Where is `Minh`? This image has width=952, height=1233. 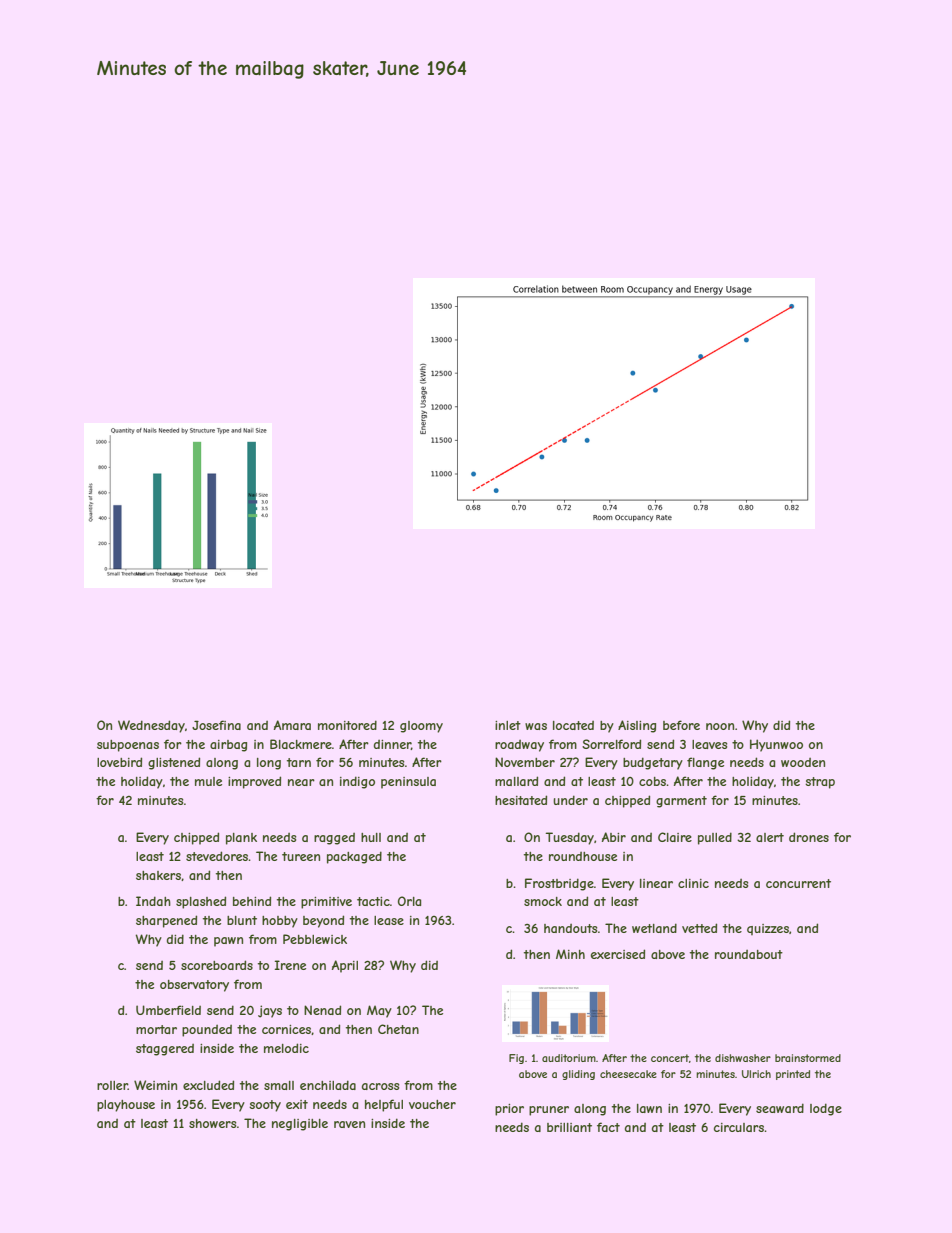
Minh is located at coordinates (570, 954).
